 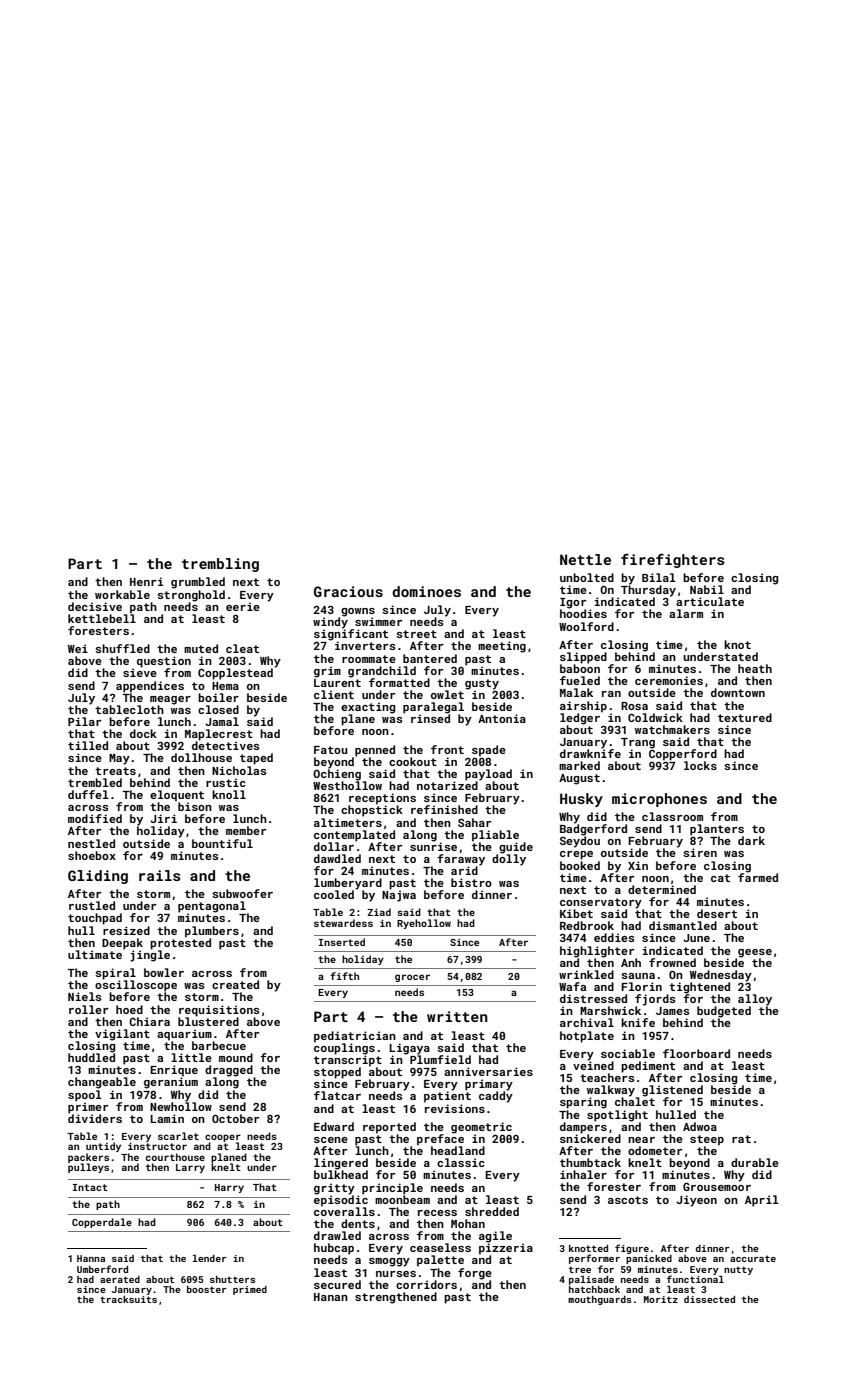 What do you see at coordinates (348, 591) in the screenshot?
I see `Gracious` at bounding box center [348, 591].
